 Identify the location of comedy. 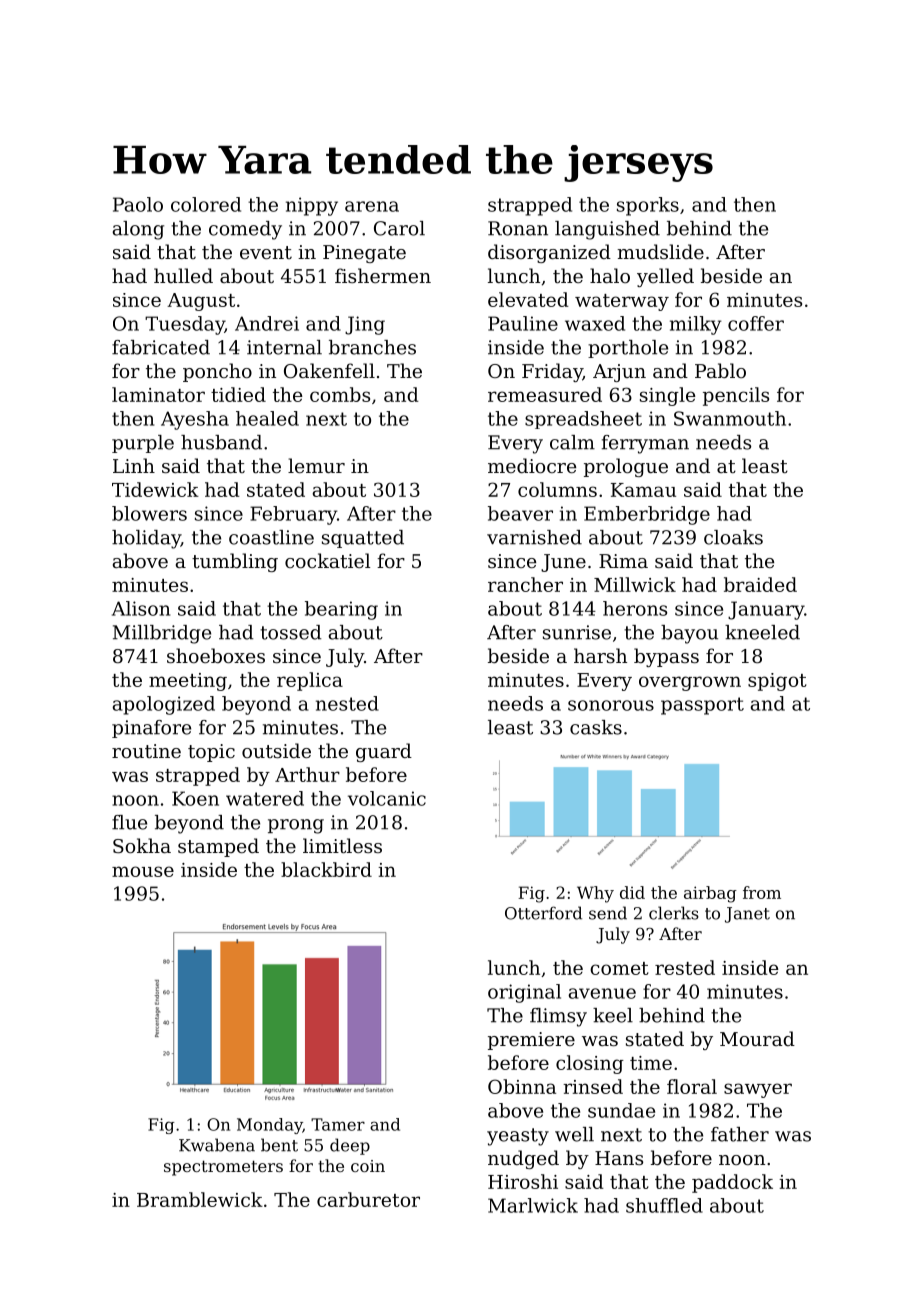
(245, 230).
